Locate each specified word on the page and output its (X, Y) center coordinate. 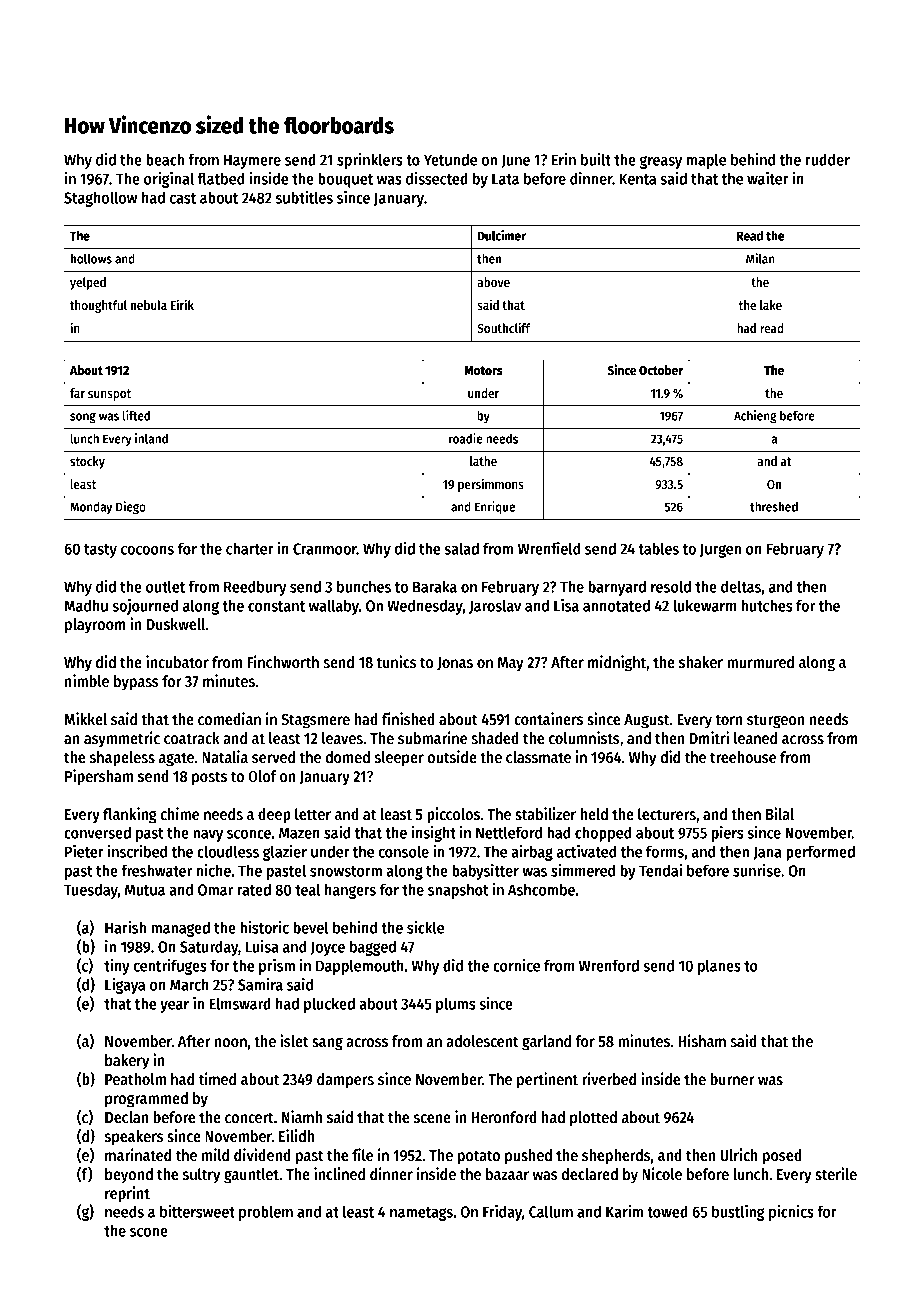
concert (249, 1118)
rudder (828, 159)
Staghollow (100, 199)
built (596, 159)
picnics (791, 1213)
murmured (760, 662)
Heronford (504, 1117)
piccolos (453, 815)
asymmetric (122, 739)
